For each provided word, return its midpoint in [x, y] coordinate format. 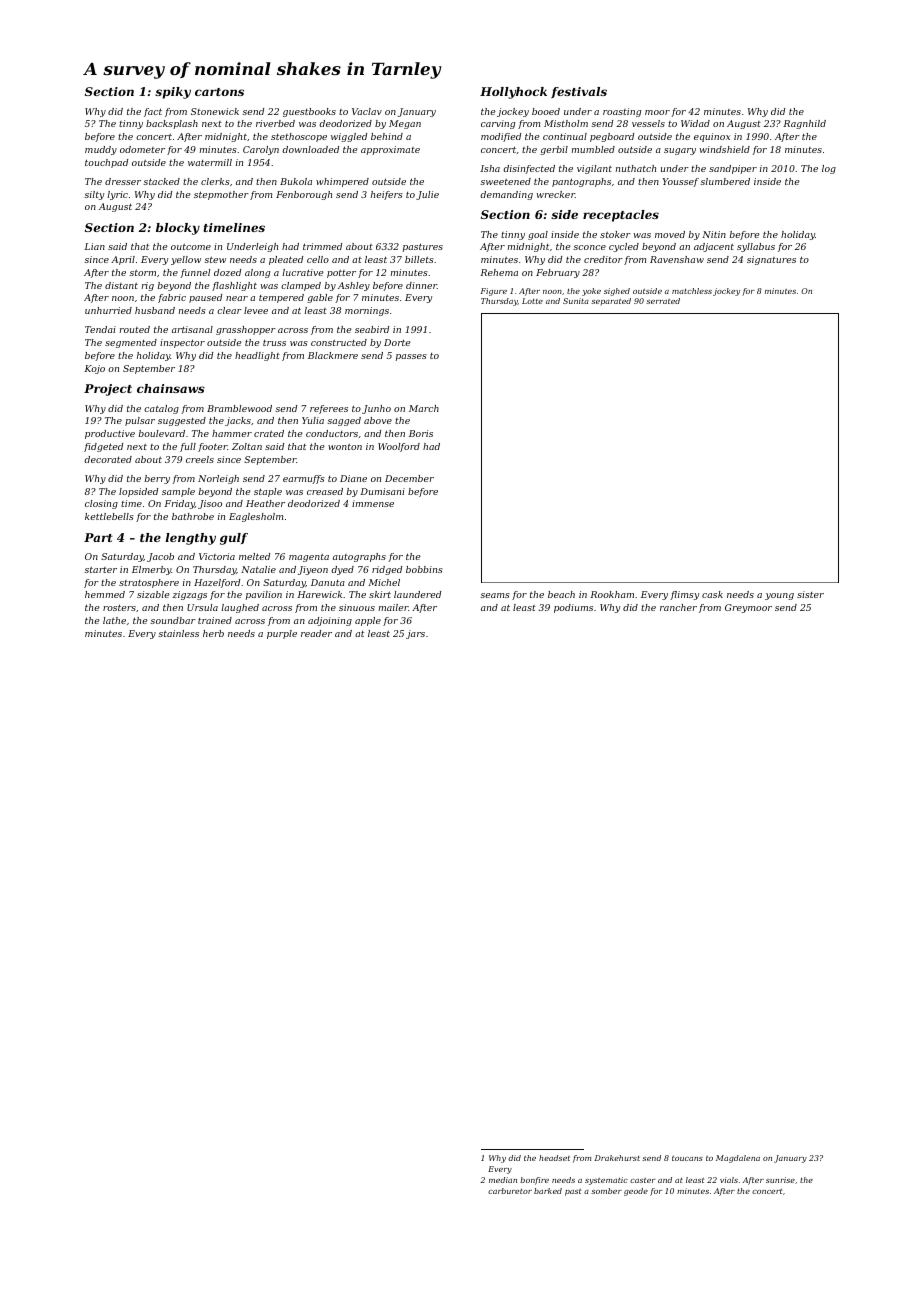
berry [157, 479]
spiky [173, 93]
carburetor [510, 1191]
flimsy [684, 595]
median [503, 1180]
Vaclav [367, 111]
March [424, 408]
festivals [579, 92]
